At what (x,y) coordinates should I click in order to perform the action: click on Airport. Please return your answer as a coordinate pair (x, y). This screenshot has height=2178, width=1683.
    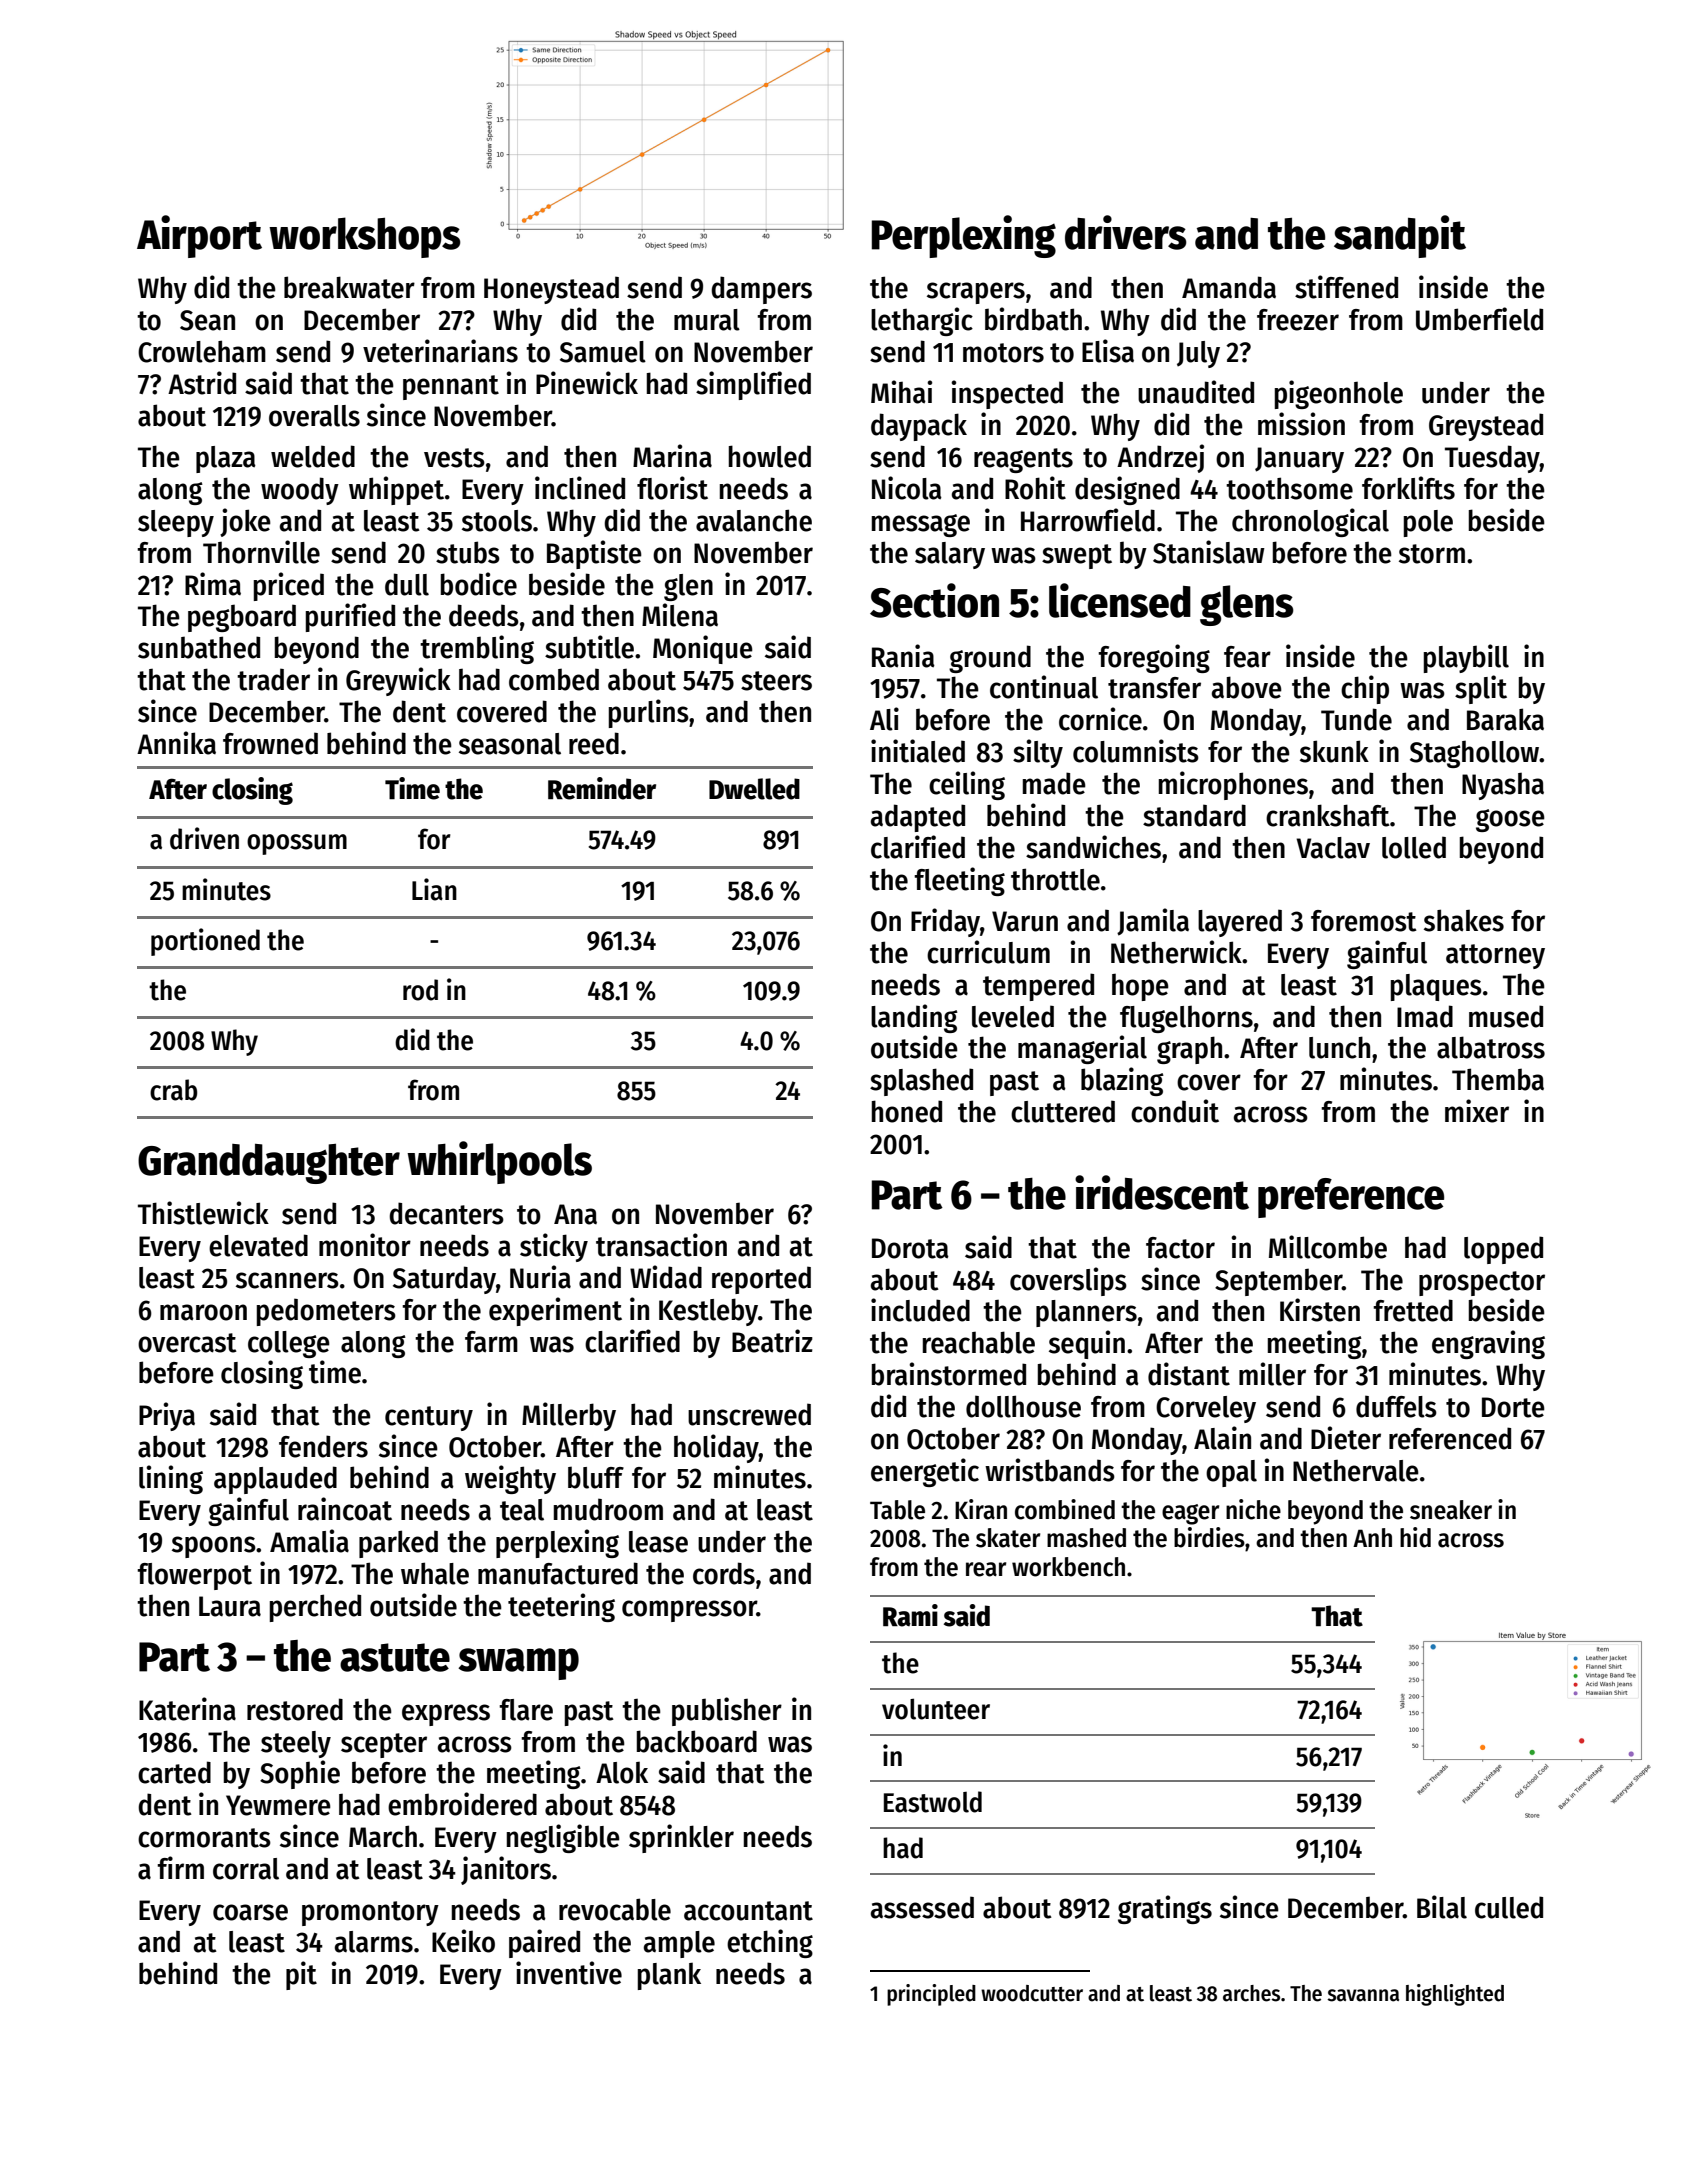
    Looking at the image, I should click on (199, 236).
